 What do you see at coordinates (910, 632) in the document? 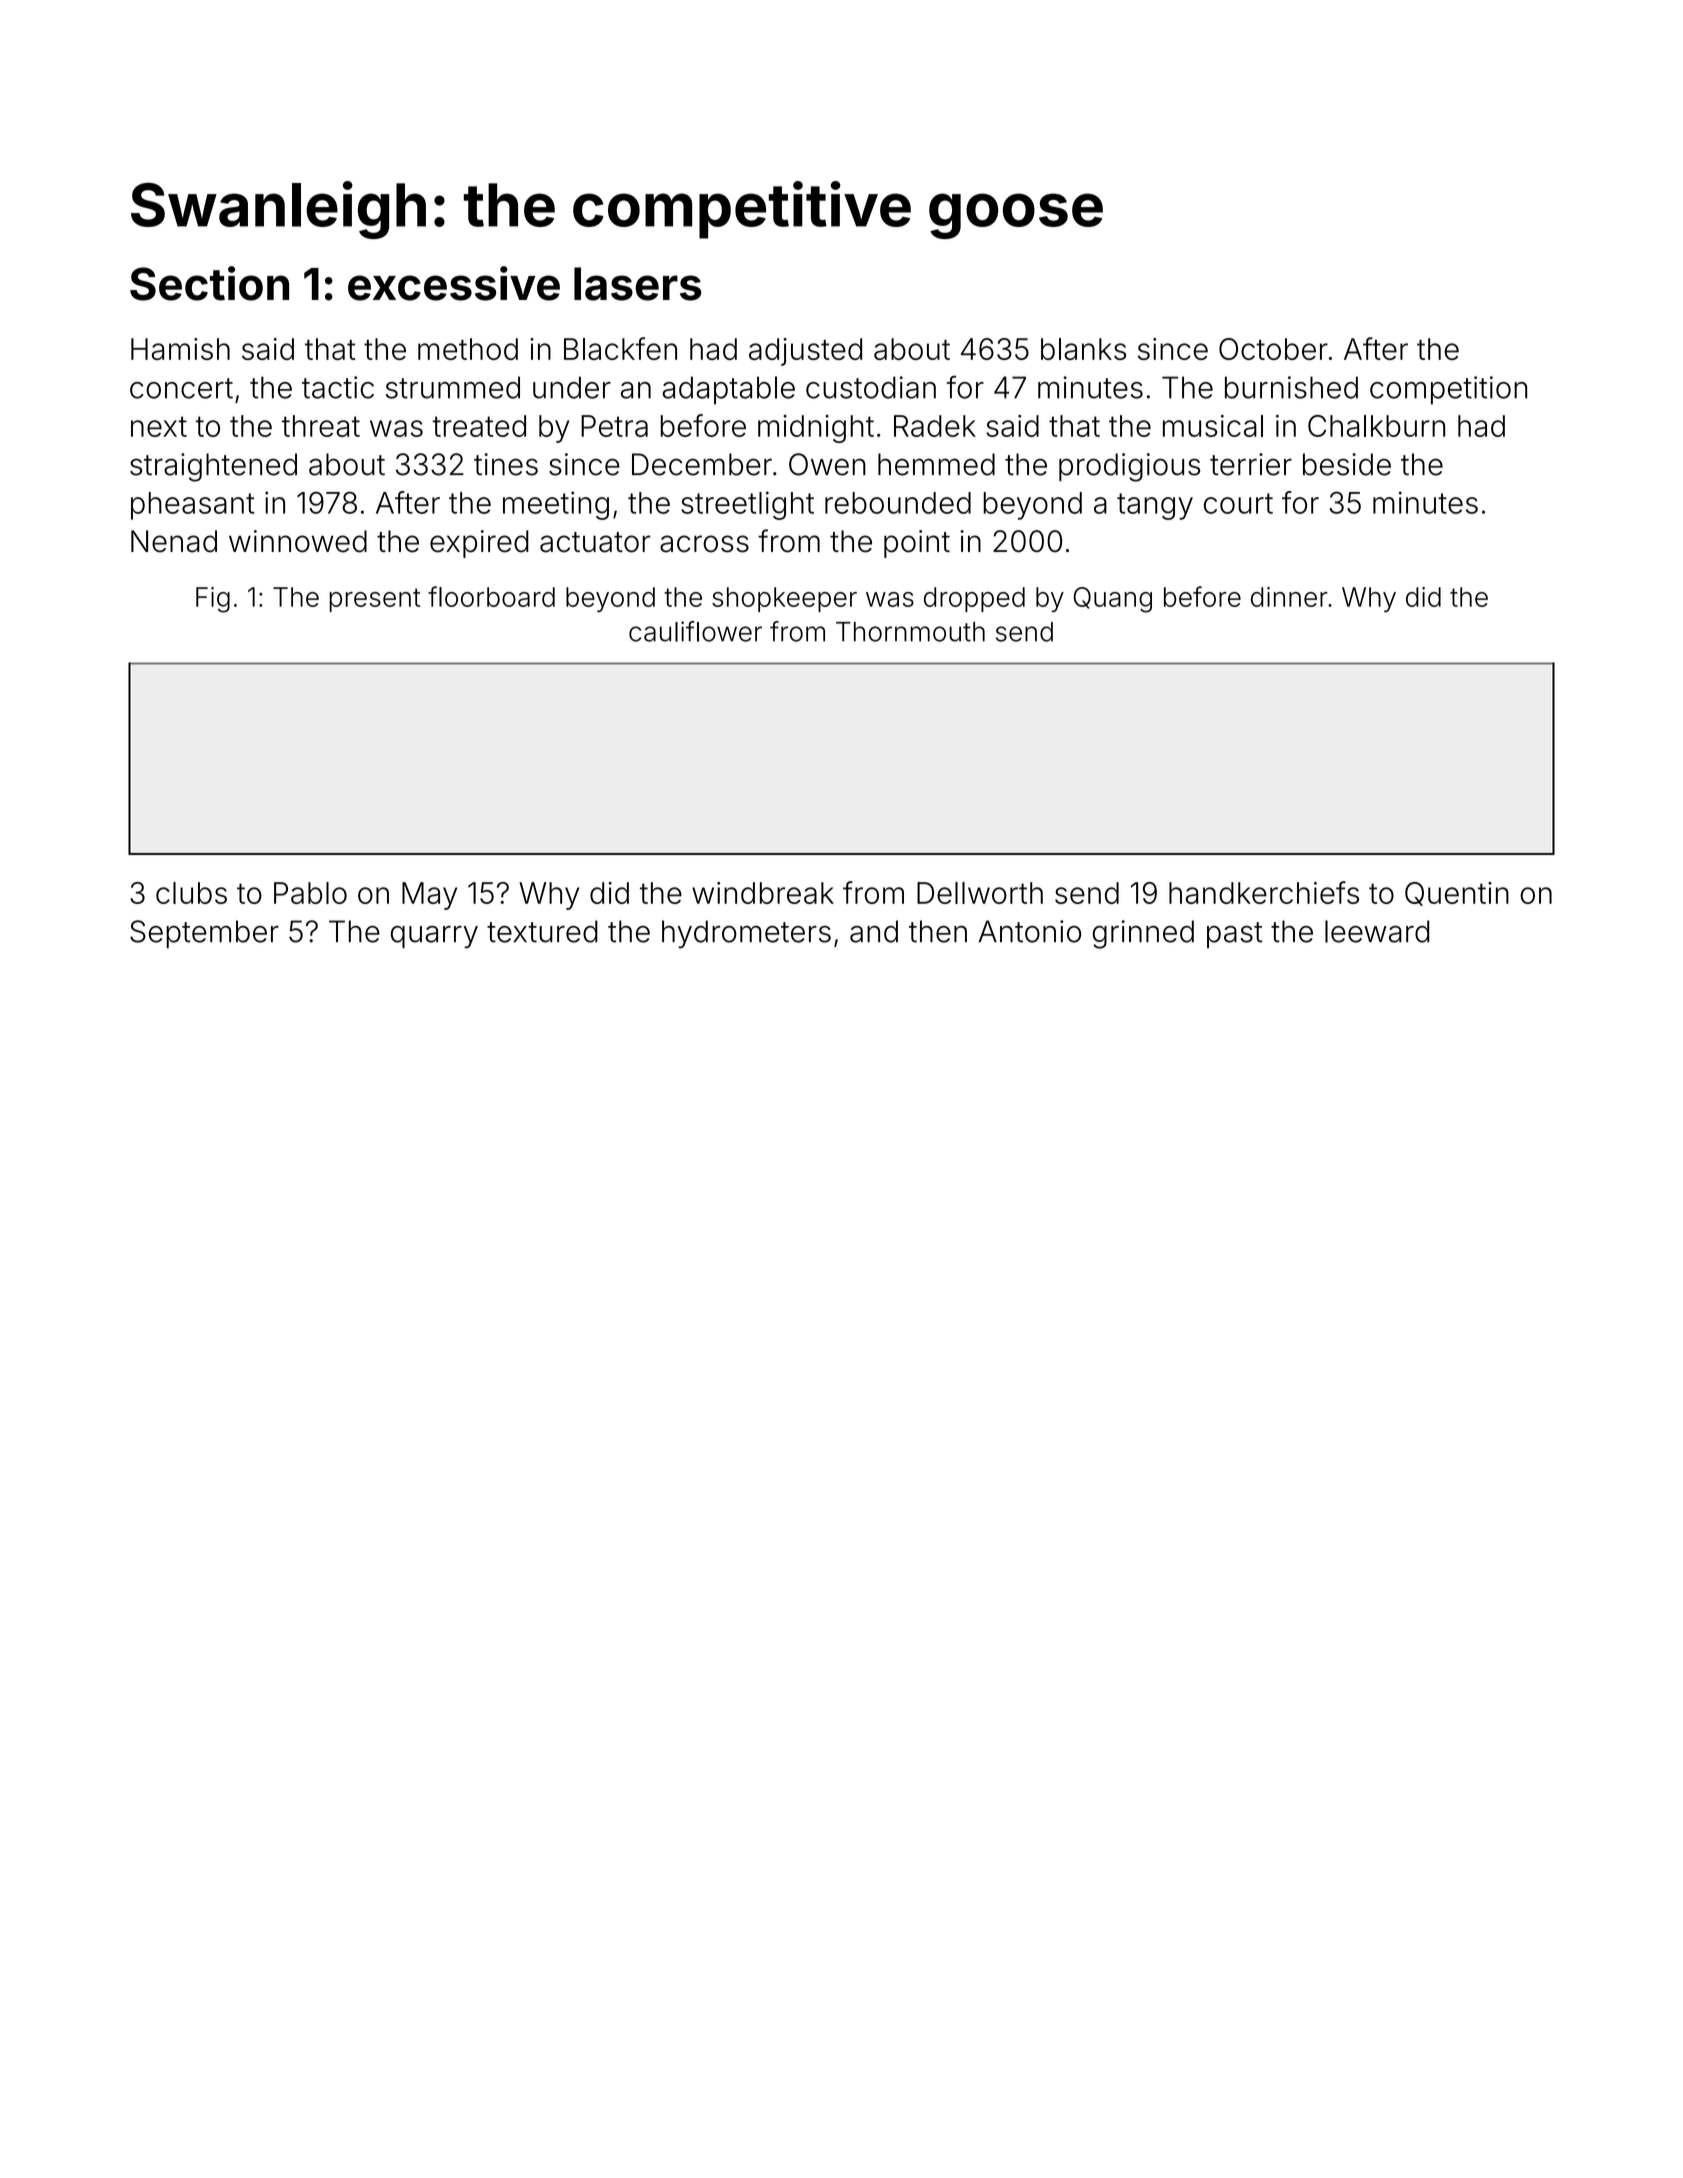
I see `Thornmouth` at bounding box center [910, 632].
